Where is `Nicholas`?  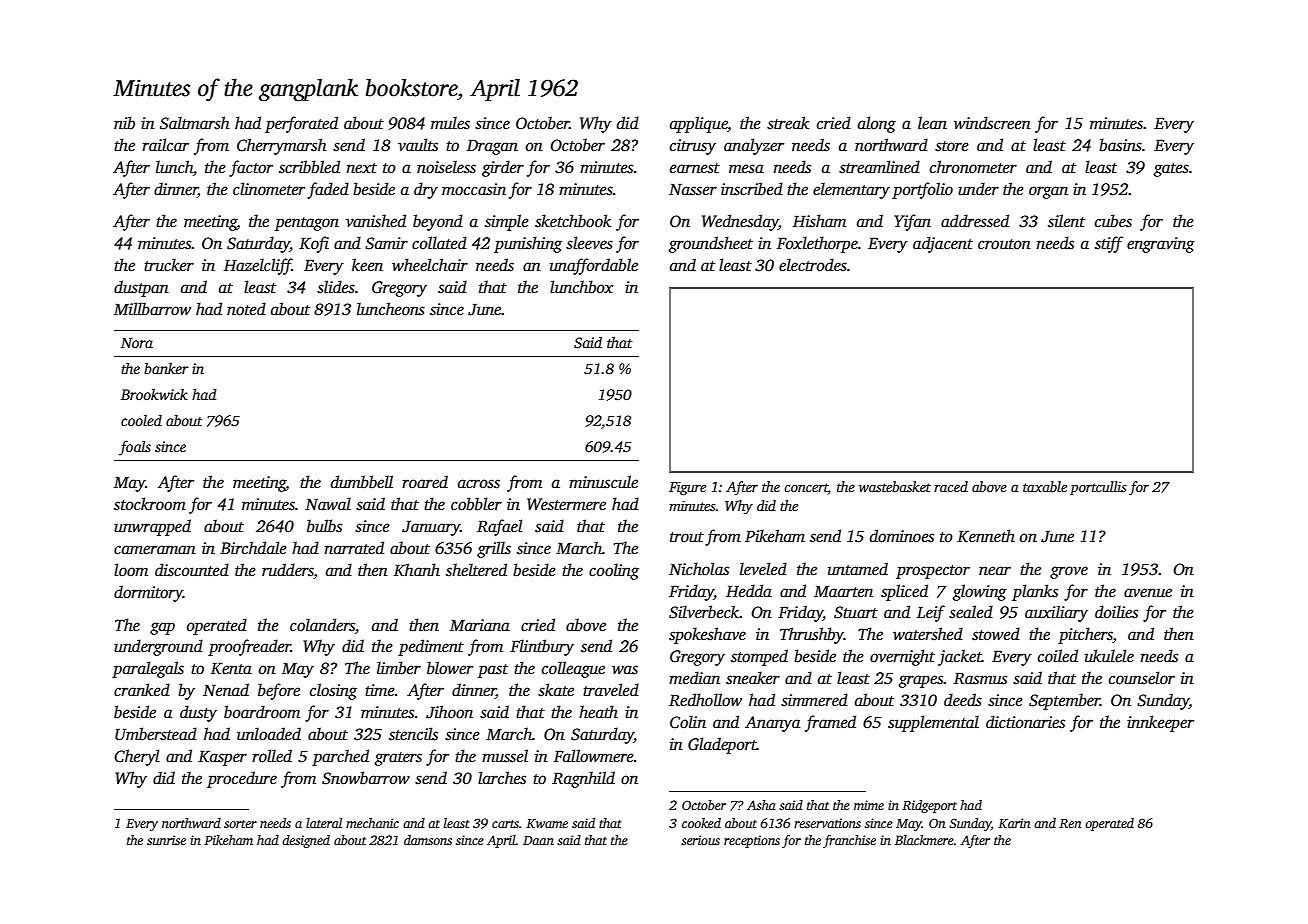 Nicholas is located at coordinates (699, 569).
